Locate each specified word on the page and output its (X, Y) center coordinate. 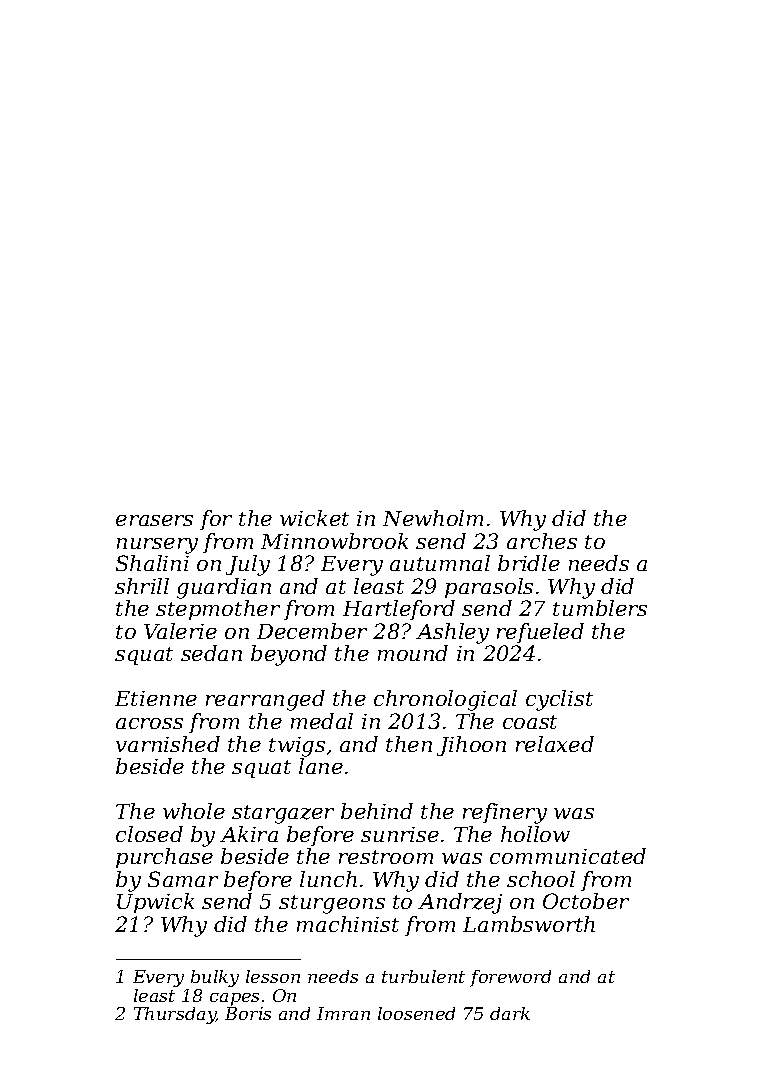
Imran (343, 1013)
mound (413, 653)
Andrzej (460, 903)
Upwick (155, 903)
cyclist (559, 700)
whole (194, 811)
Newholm (433, 518)
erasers (154, 520)
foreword (510, 978)
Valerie (180, 631)
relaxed (555, 744)
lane (321, 766)
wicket (314, 518)
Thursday (175, 1015)
